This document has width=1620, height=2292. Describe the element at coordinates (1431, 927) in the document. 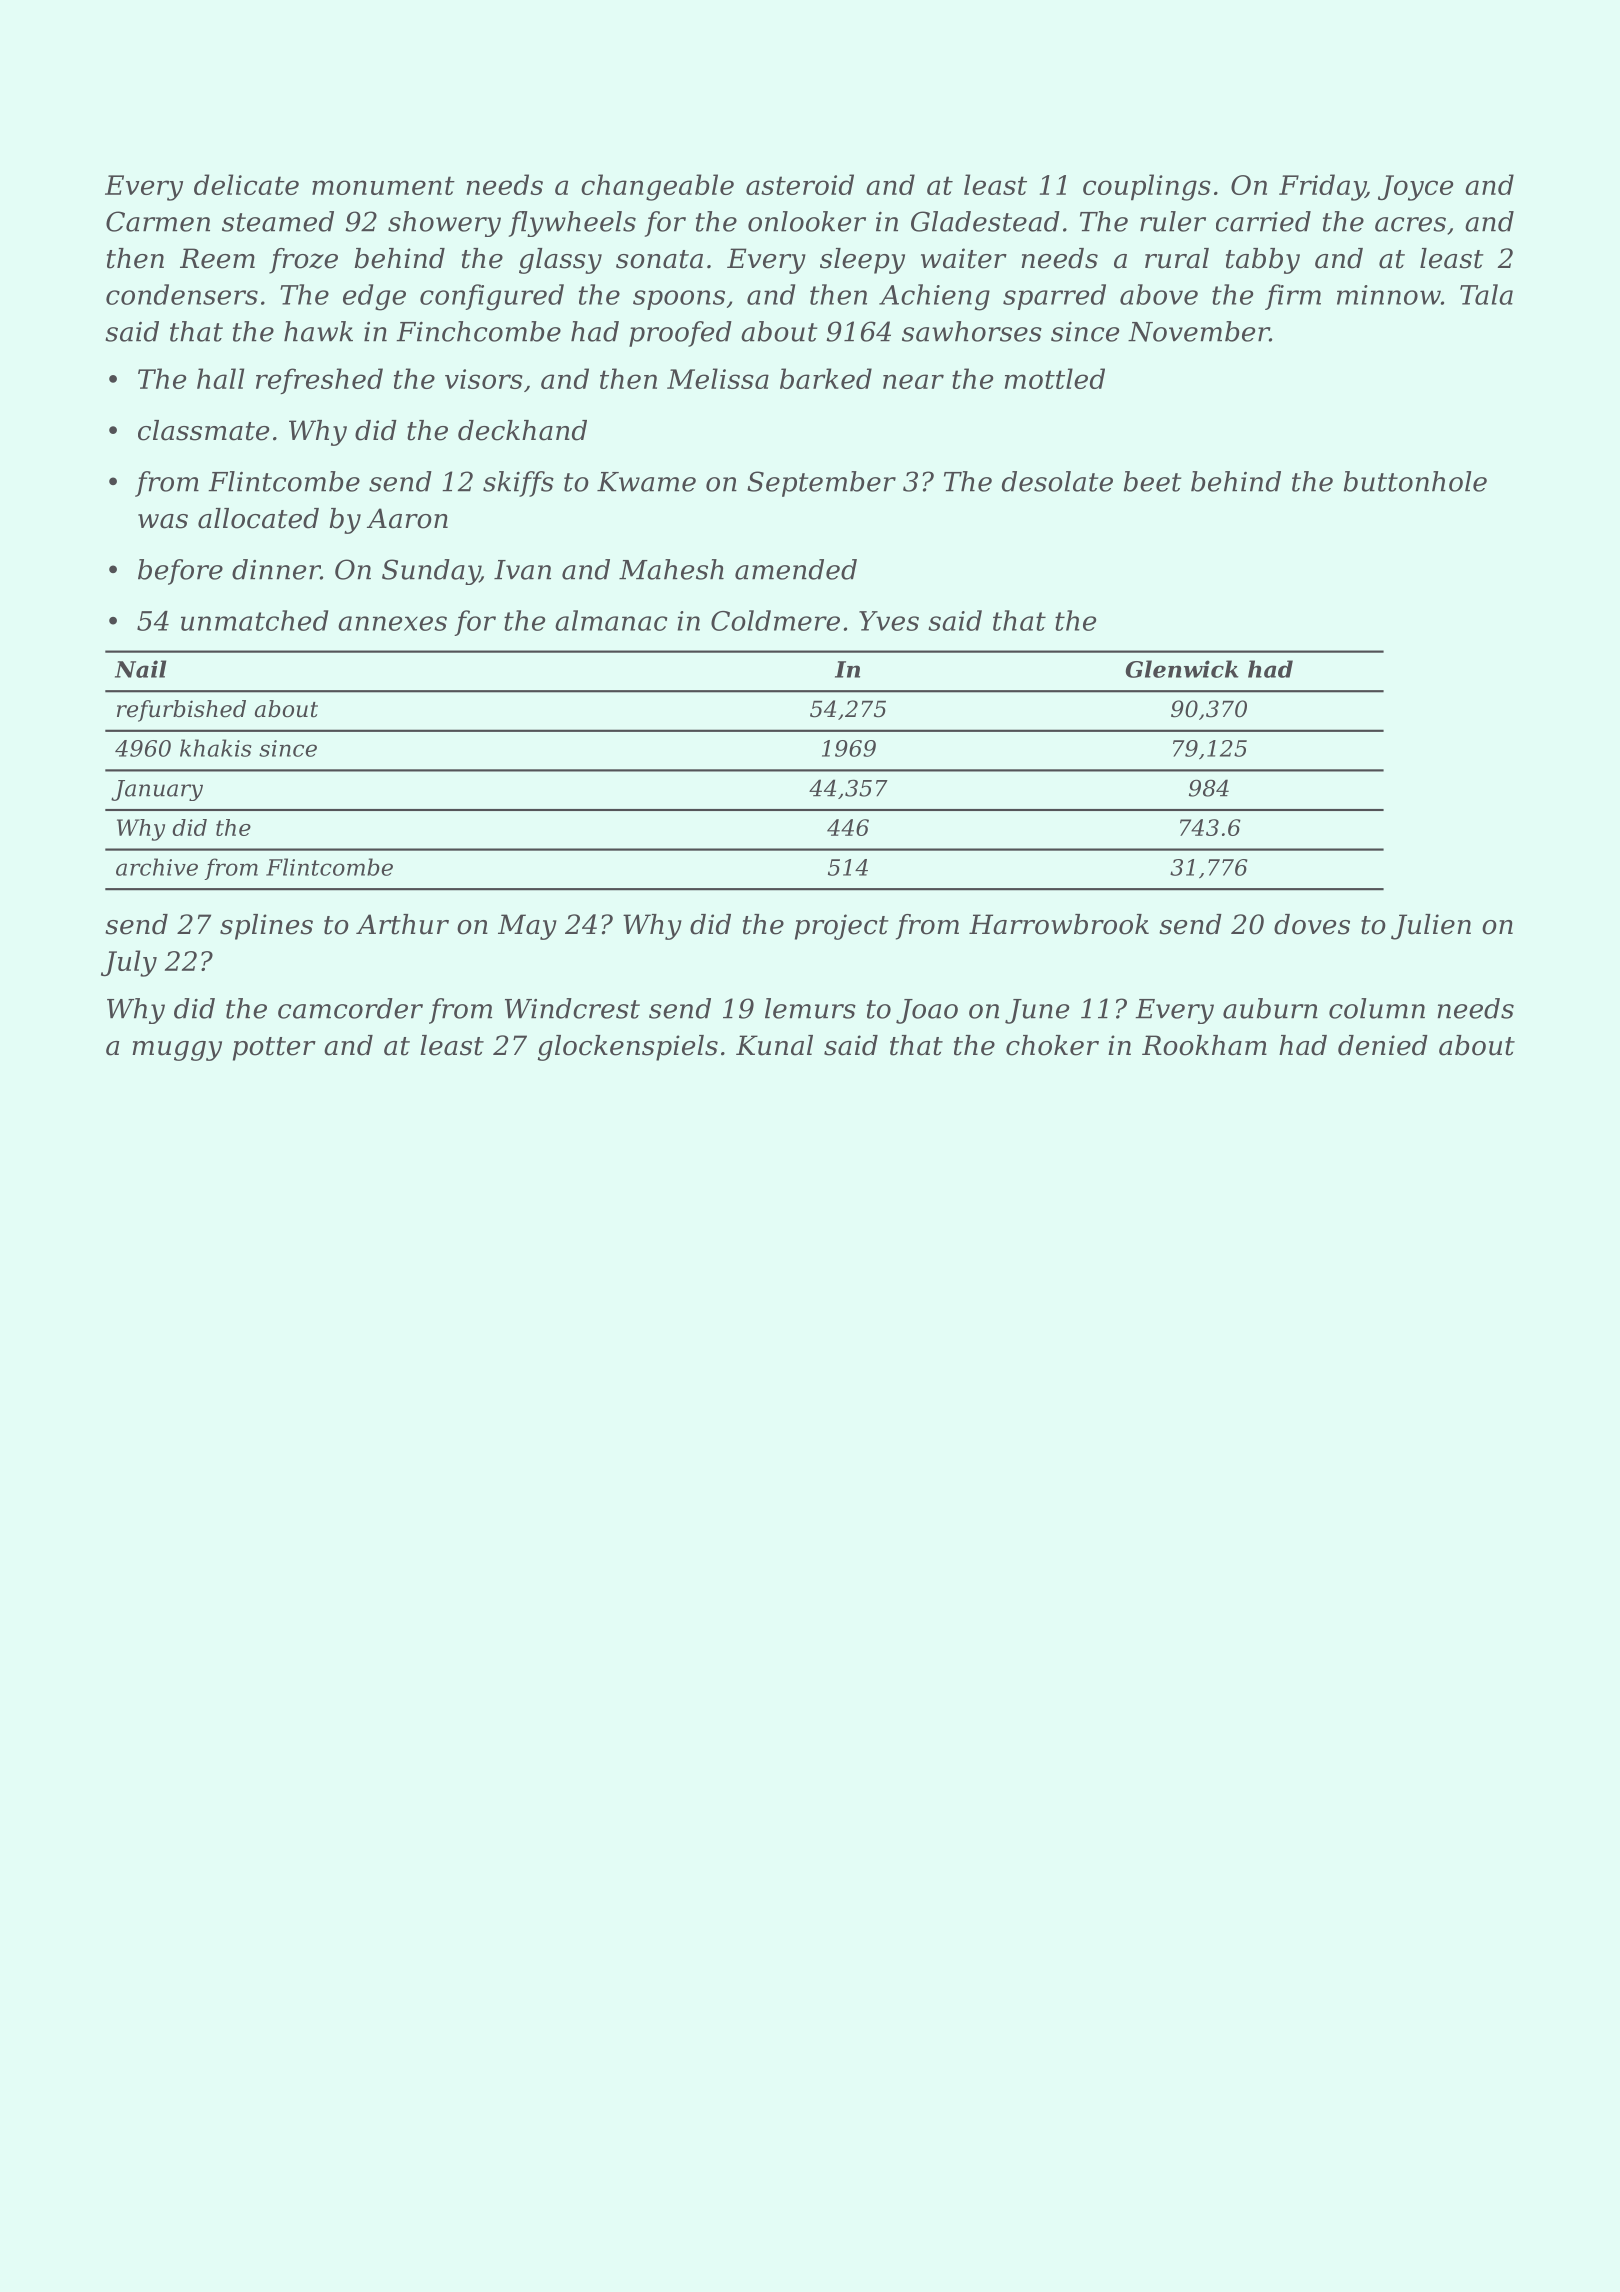

I see `Julien` at that location.
